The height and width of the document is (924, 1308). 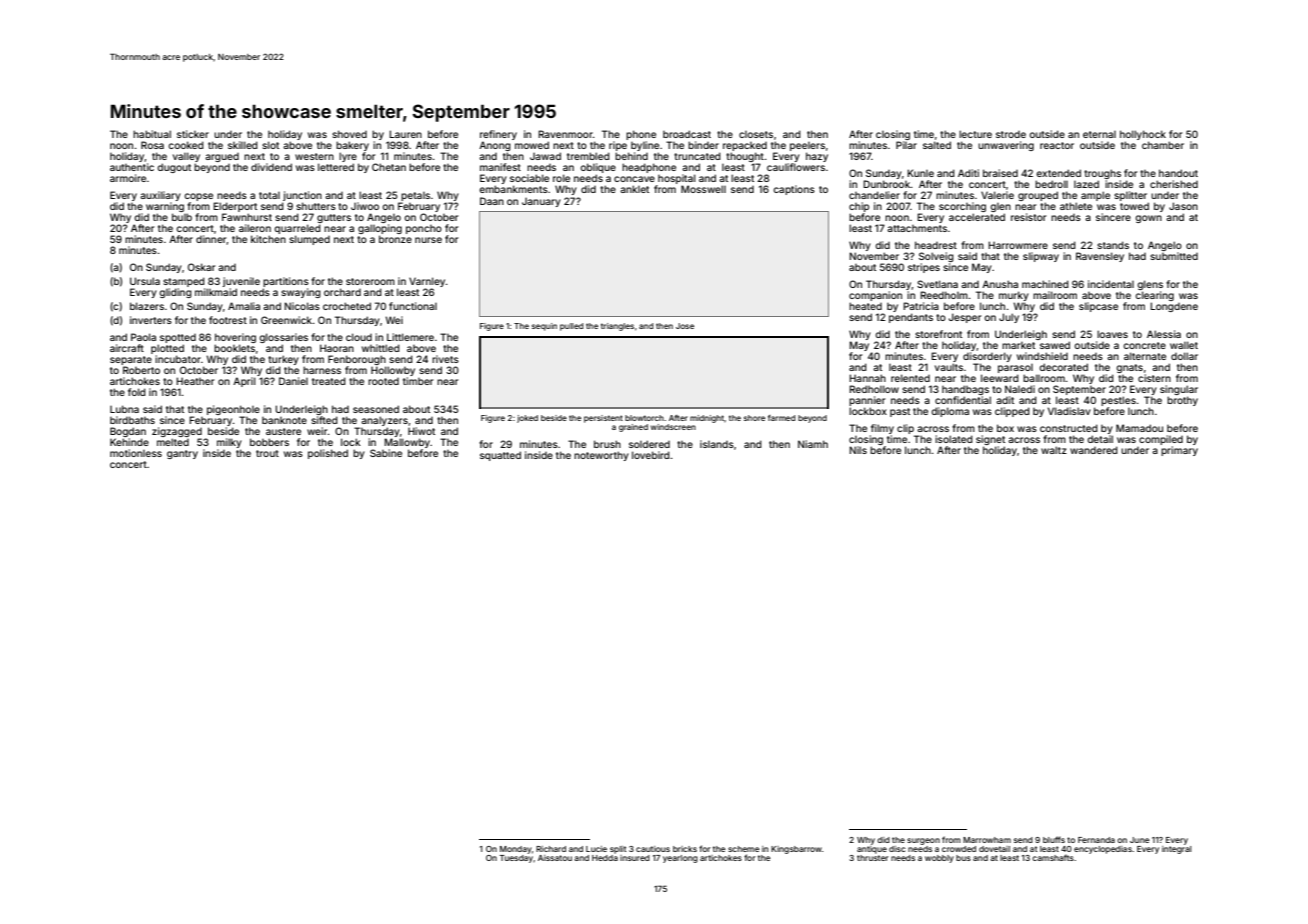 I want to click on slumped, so click(x=309, y=240).
